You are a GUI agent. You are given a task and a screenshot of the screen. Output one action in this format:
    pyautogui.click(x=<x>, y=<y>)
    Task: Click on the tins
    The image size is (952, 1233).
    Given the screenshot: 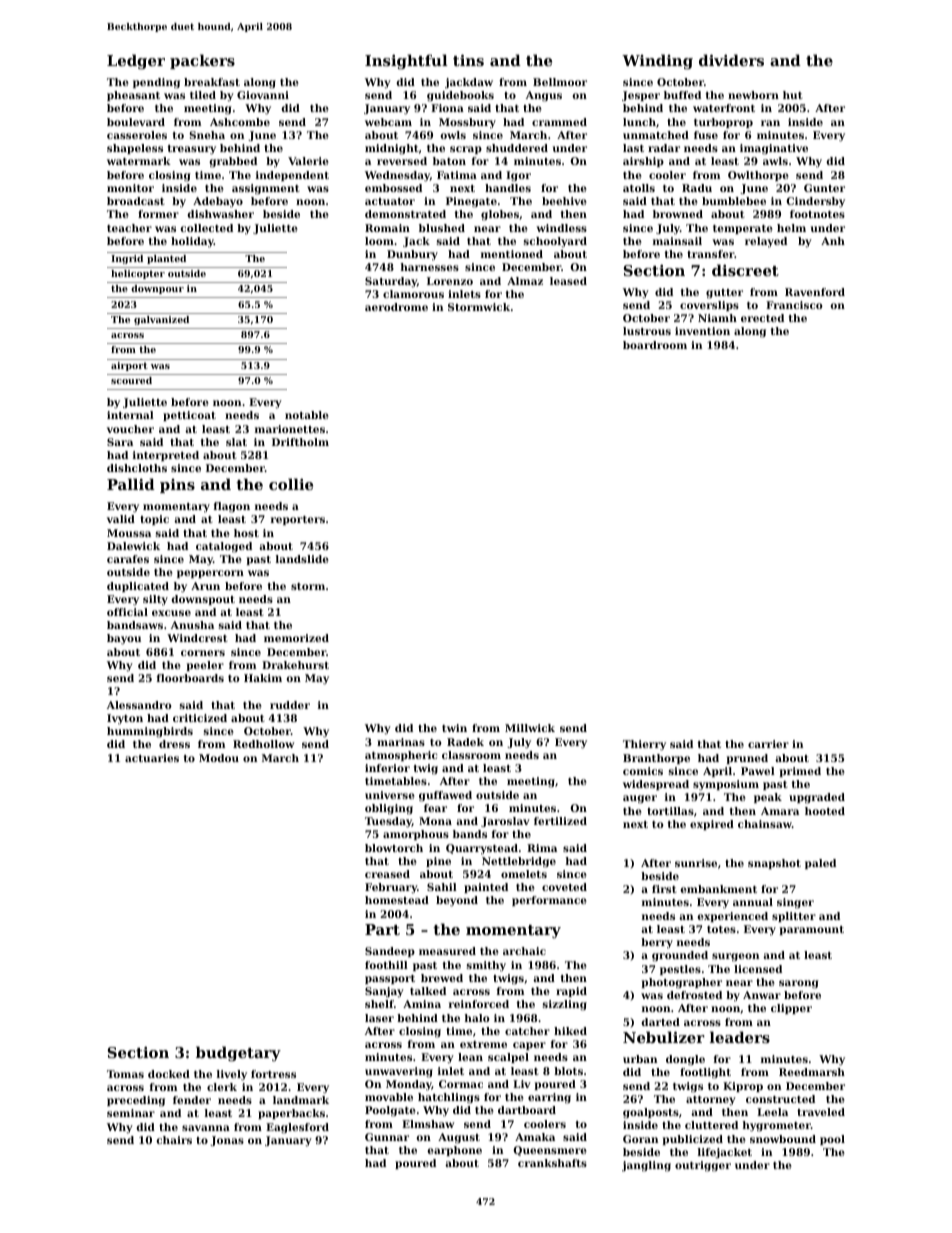 What is the action you would take?
    pyautogui.click(x=468, y=60)
